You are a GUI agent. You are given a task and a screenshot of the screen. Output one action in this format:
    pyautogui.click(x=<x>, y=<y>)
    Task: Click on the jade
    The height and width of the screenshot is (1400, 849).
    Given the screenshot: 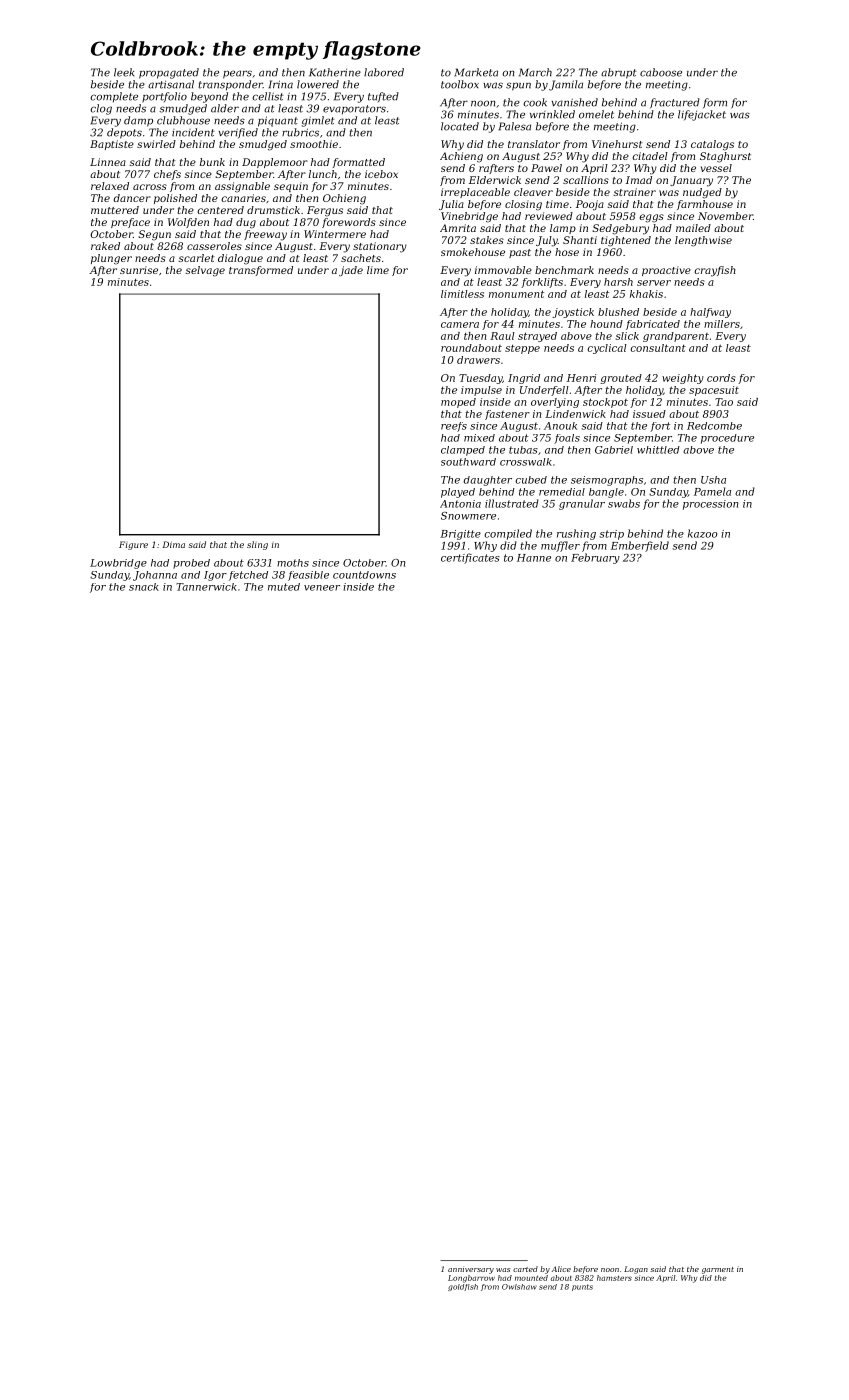 What is the action you would take?
    pyautogui.click(x=351, y=271)
